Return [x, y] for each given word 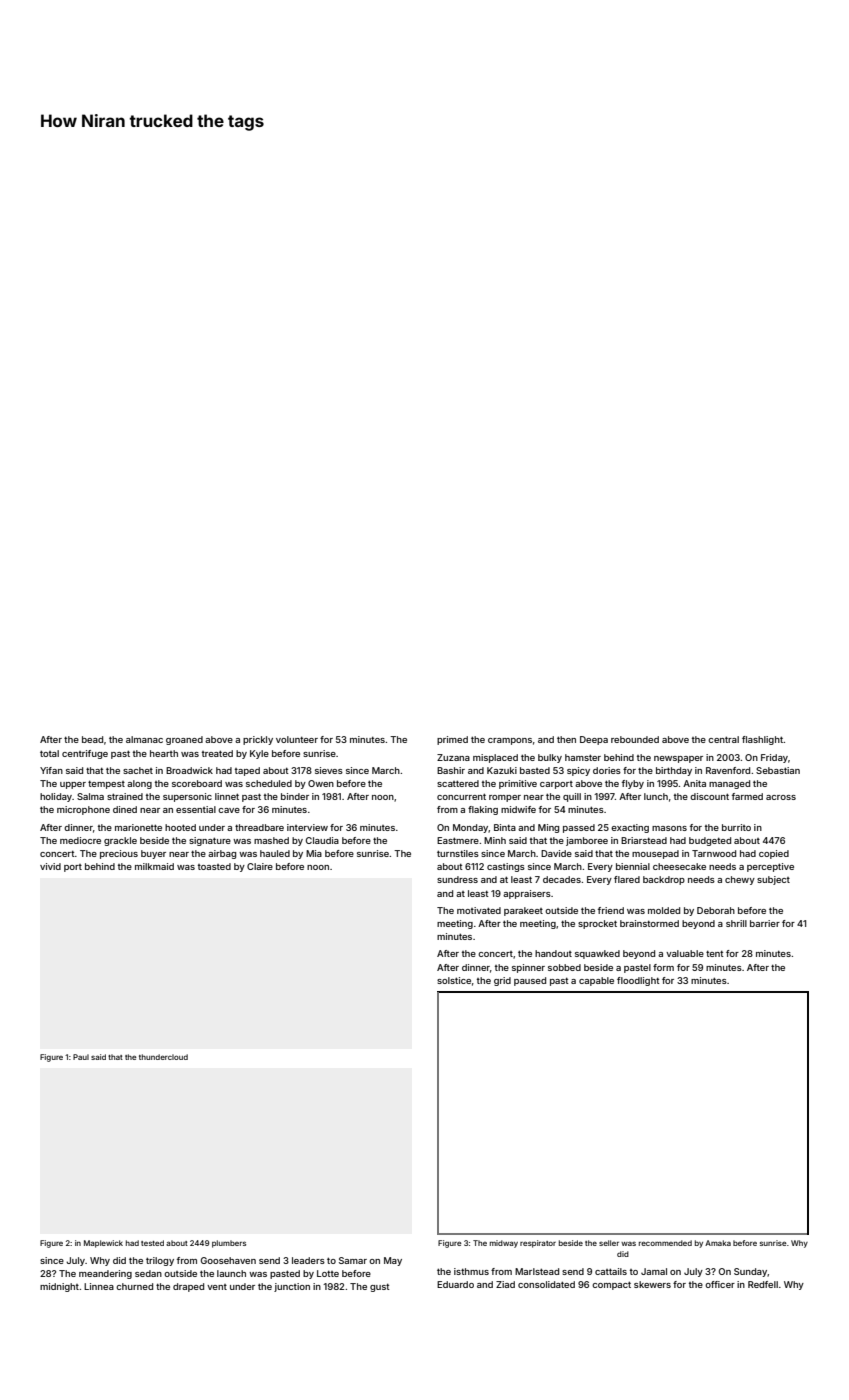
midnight [59, 1287]
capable [596, 981]
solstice [454, 980]
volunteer [297, 739]
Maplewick [103, 1244]
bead [92, 739]
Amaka [718, 1243]
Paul [81, 1057]
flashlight [763, 740]
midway [504, 1244]
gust [380, 1287]
